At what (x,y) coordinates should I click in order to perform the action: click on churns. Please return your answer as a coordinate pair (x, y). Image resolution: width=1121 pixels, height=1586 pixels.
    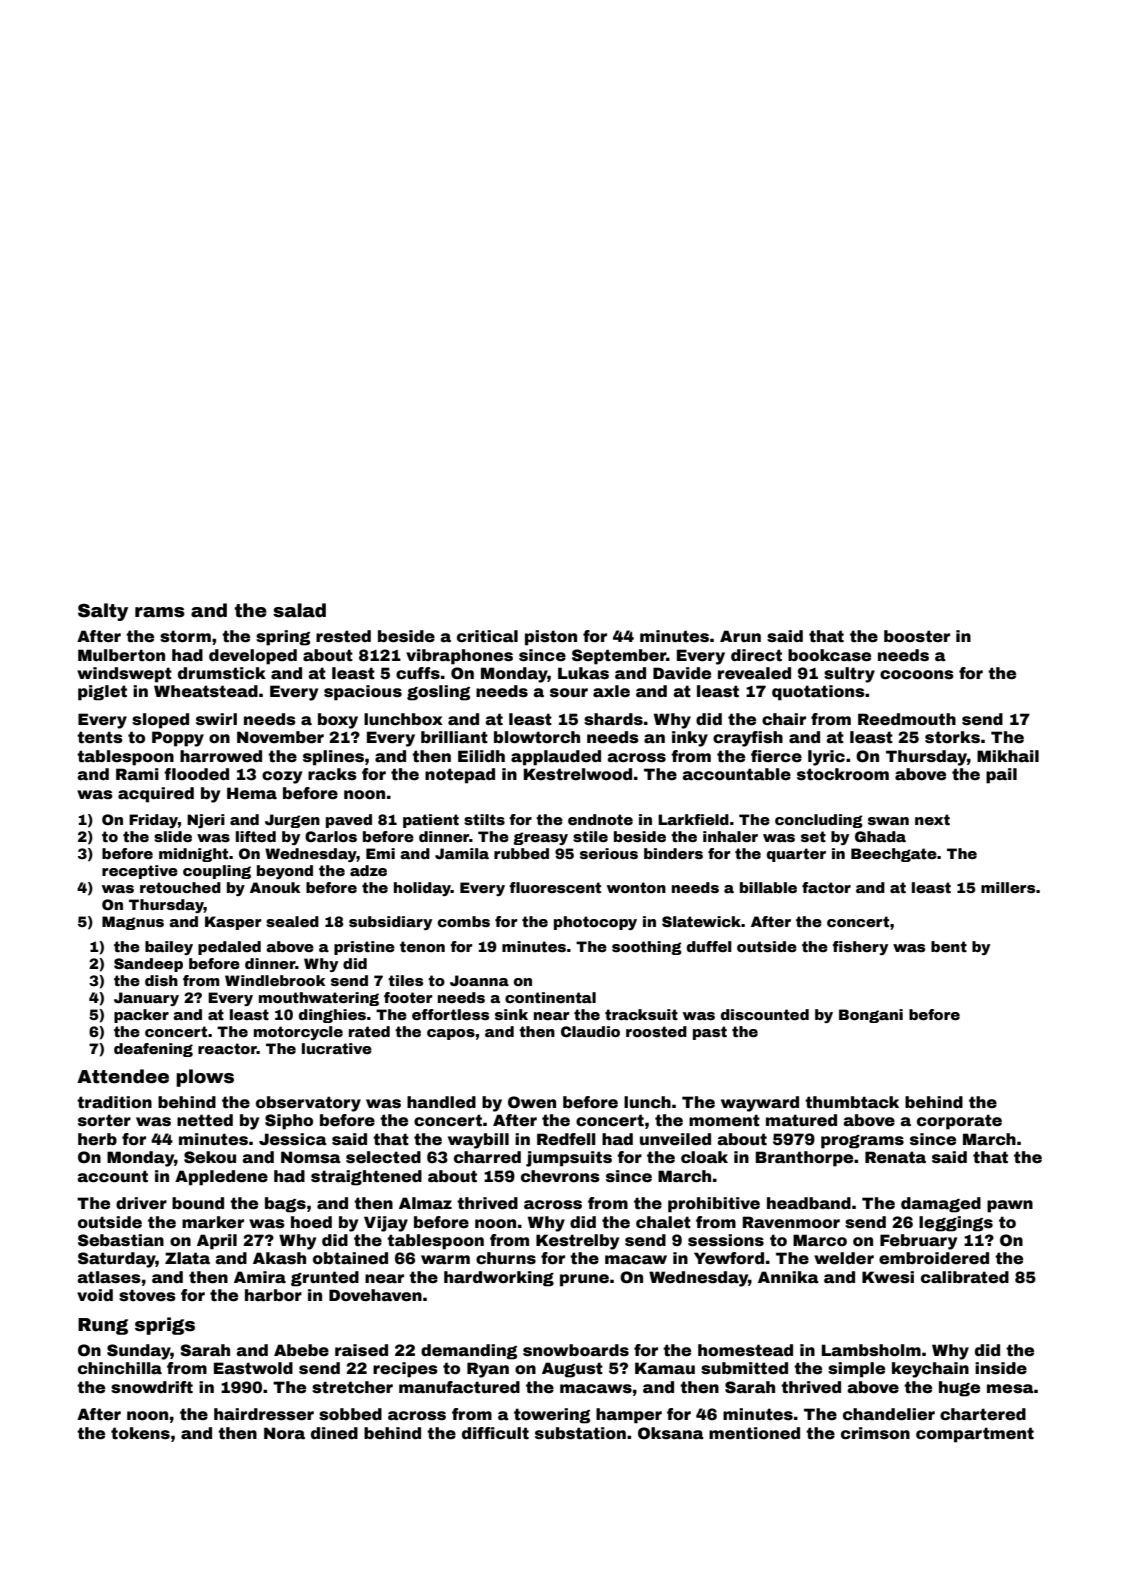
    Looking at the image, I should click on (506, 1258).
